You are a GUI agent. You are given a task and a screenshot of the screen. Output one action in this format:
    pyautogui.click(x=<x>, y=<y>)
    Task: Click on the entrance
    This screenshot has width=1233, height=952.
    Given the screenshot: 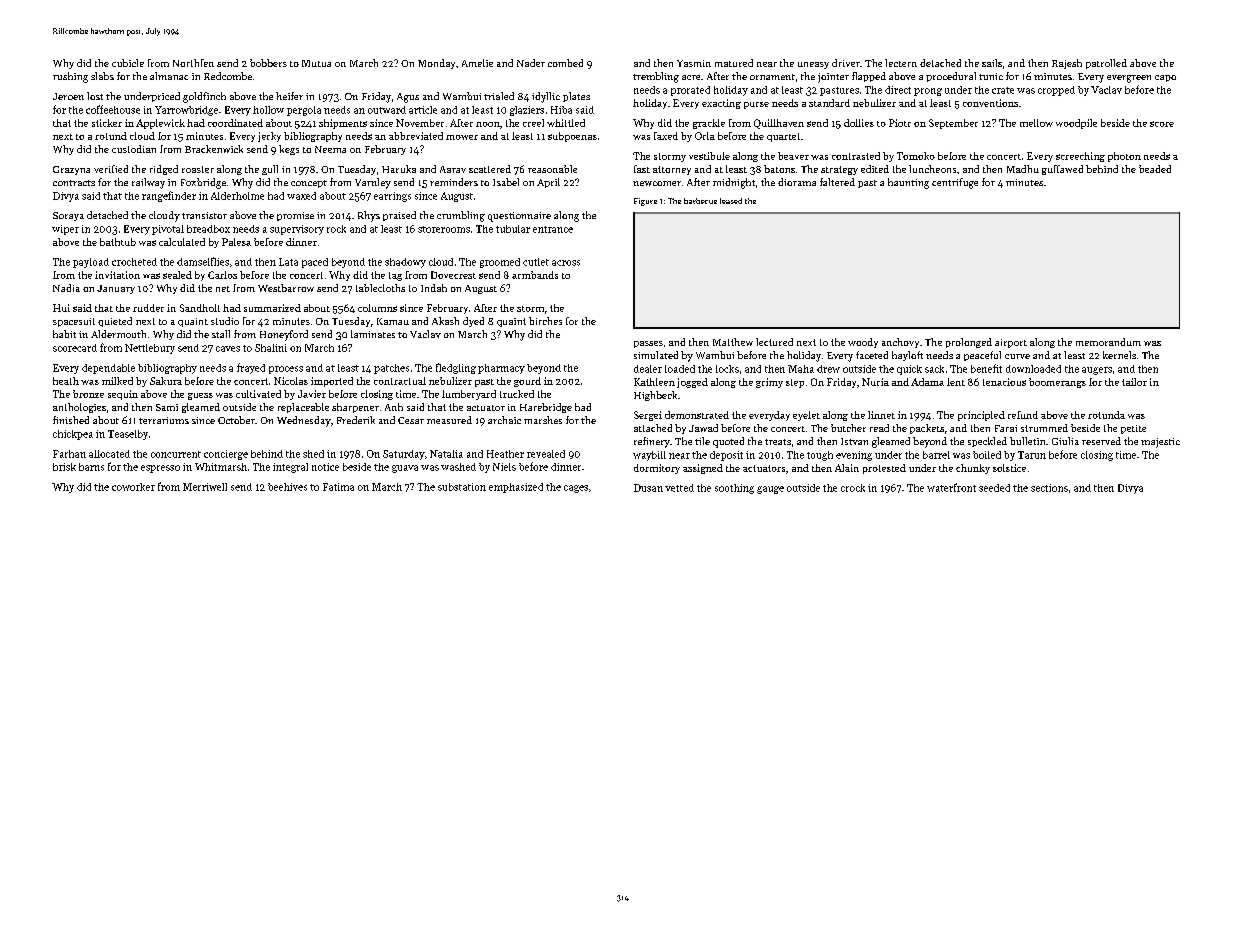 What is the action you would take?
    pyautogui.click(x=553, y=229)
